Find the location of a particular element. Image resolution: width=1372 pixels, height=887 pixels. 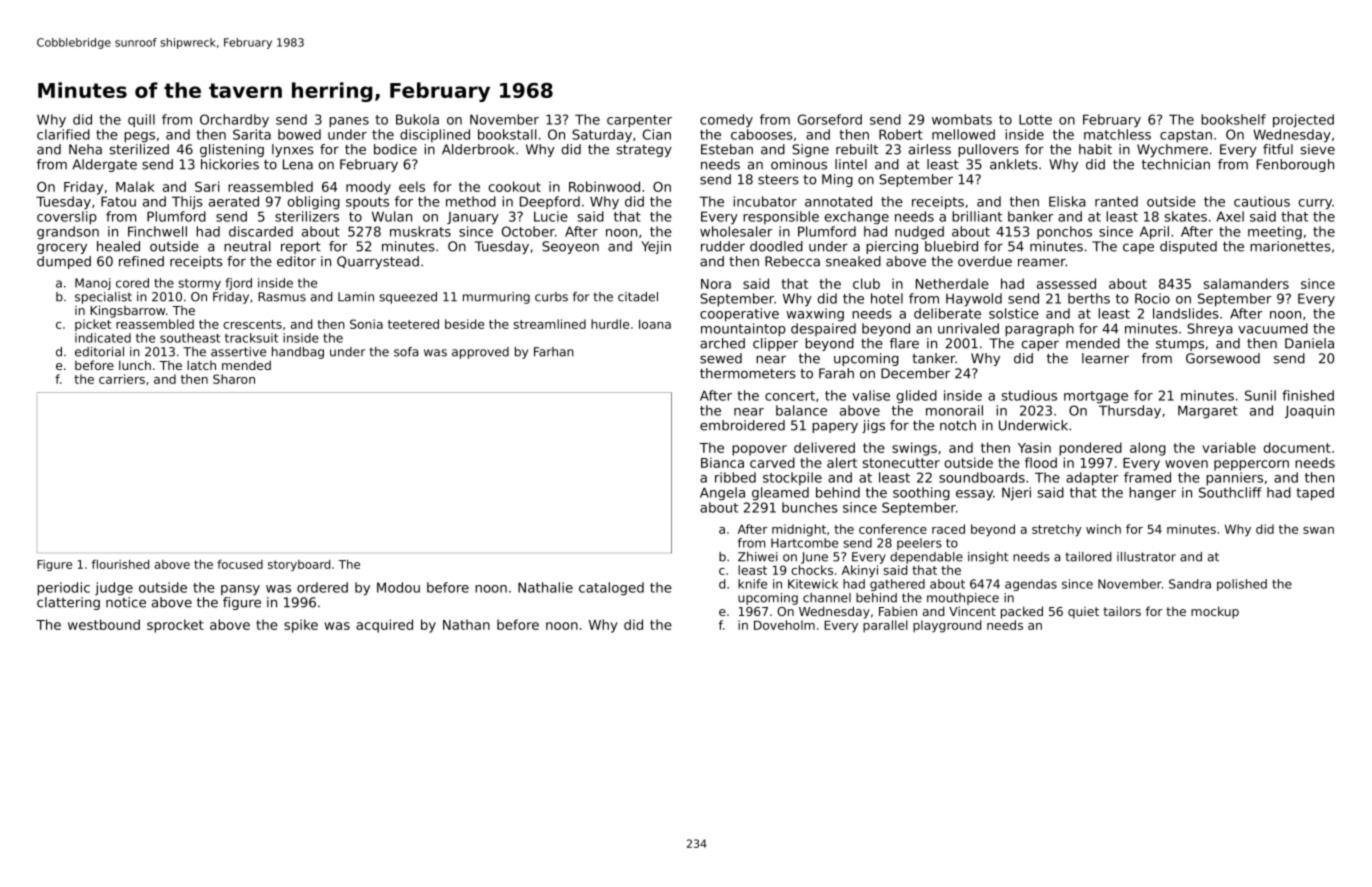

flourished is located at coordinates (120, 564).
